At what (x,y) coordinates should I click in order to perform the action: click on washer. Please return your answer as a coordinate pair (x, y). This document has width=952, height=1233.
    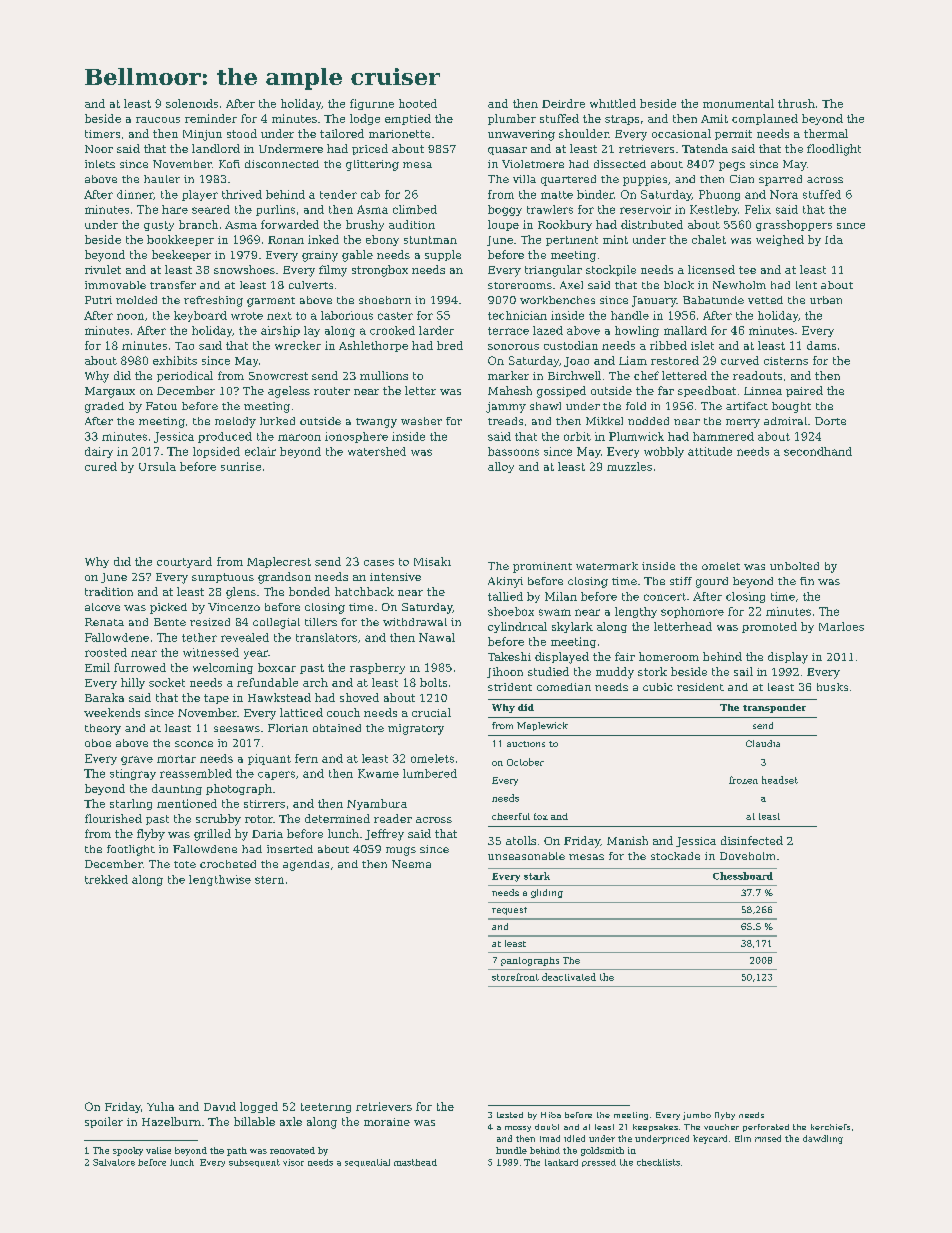
    Looking at the image, I should click on (421, 421).
